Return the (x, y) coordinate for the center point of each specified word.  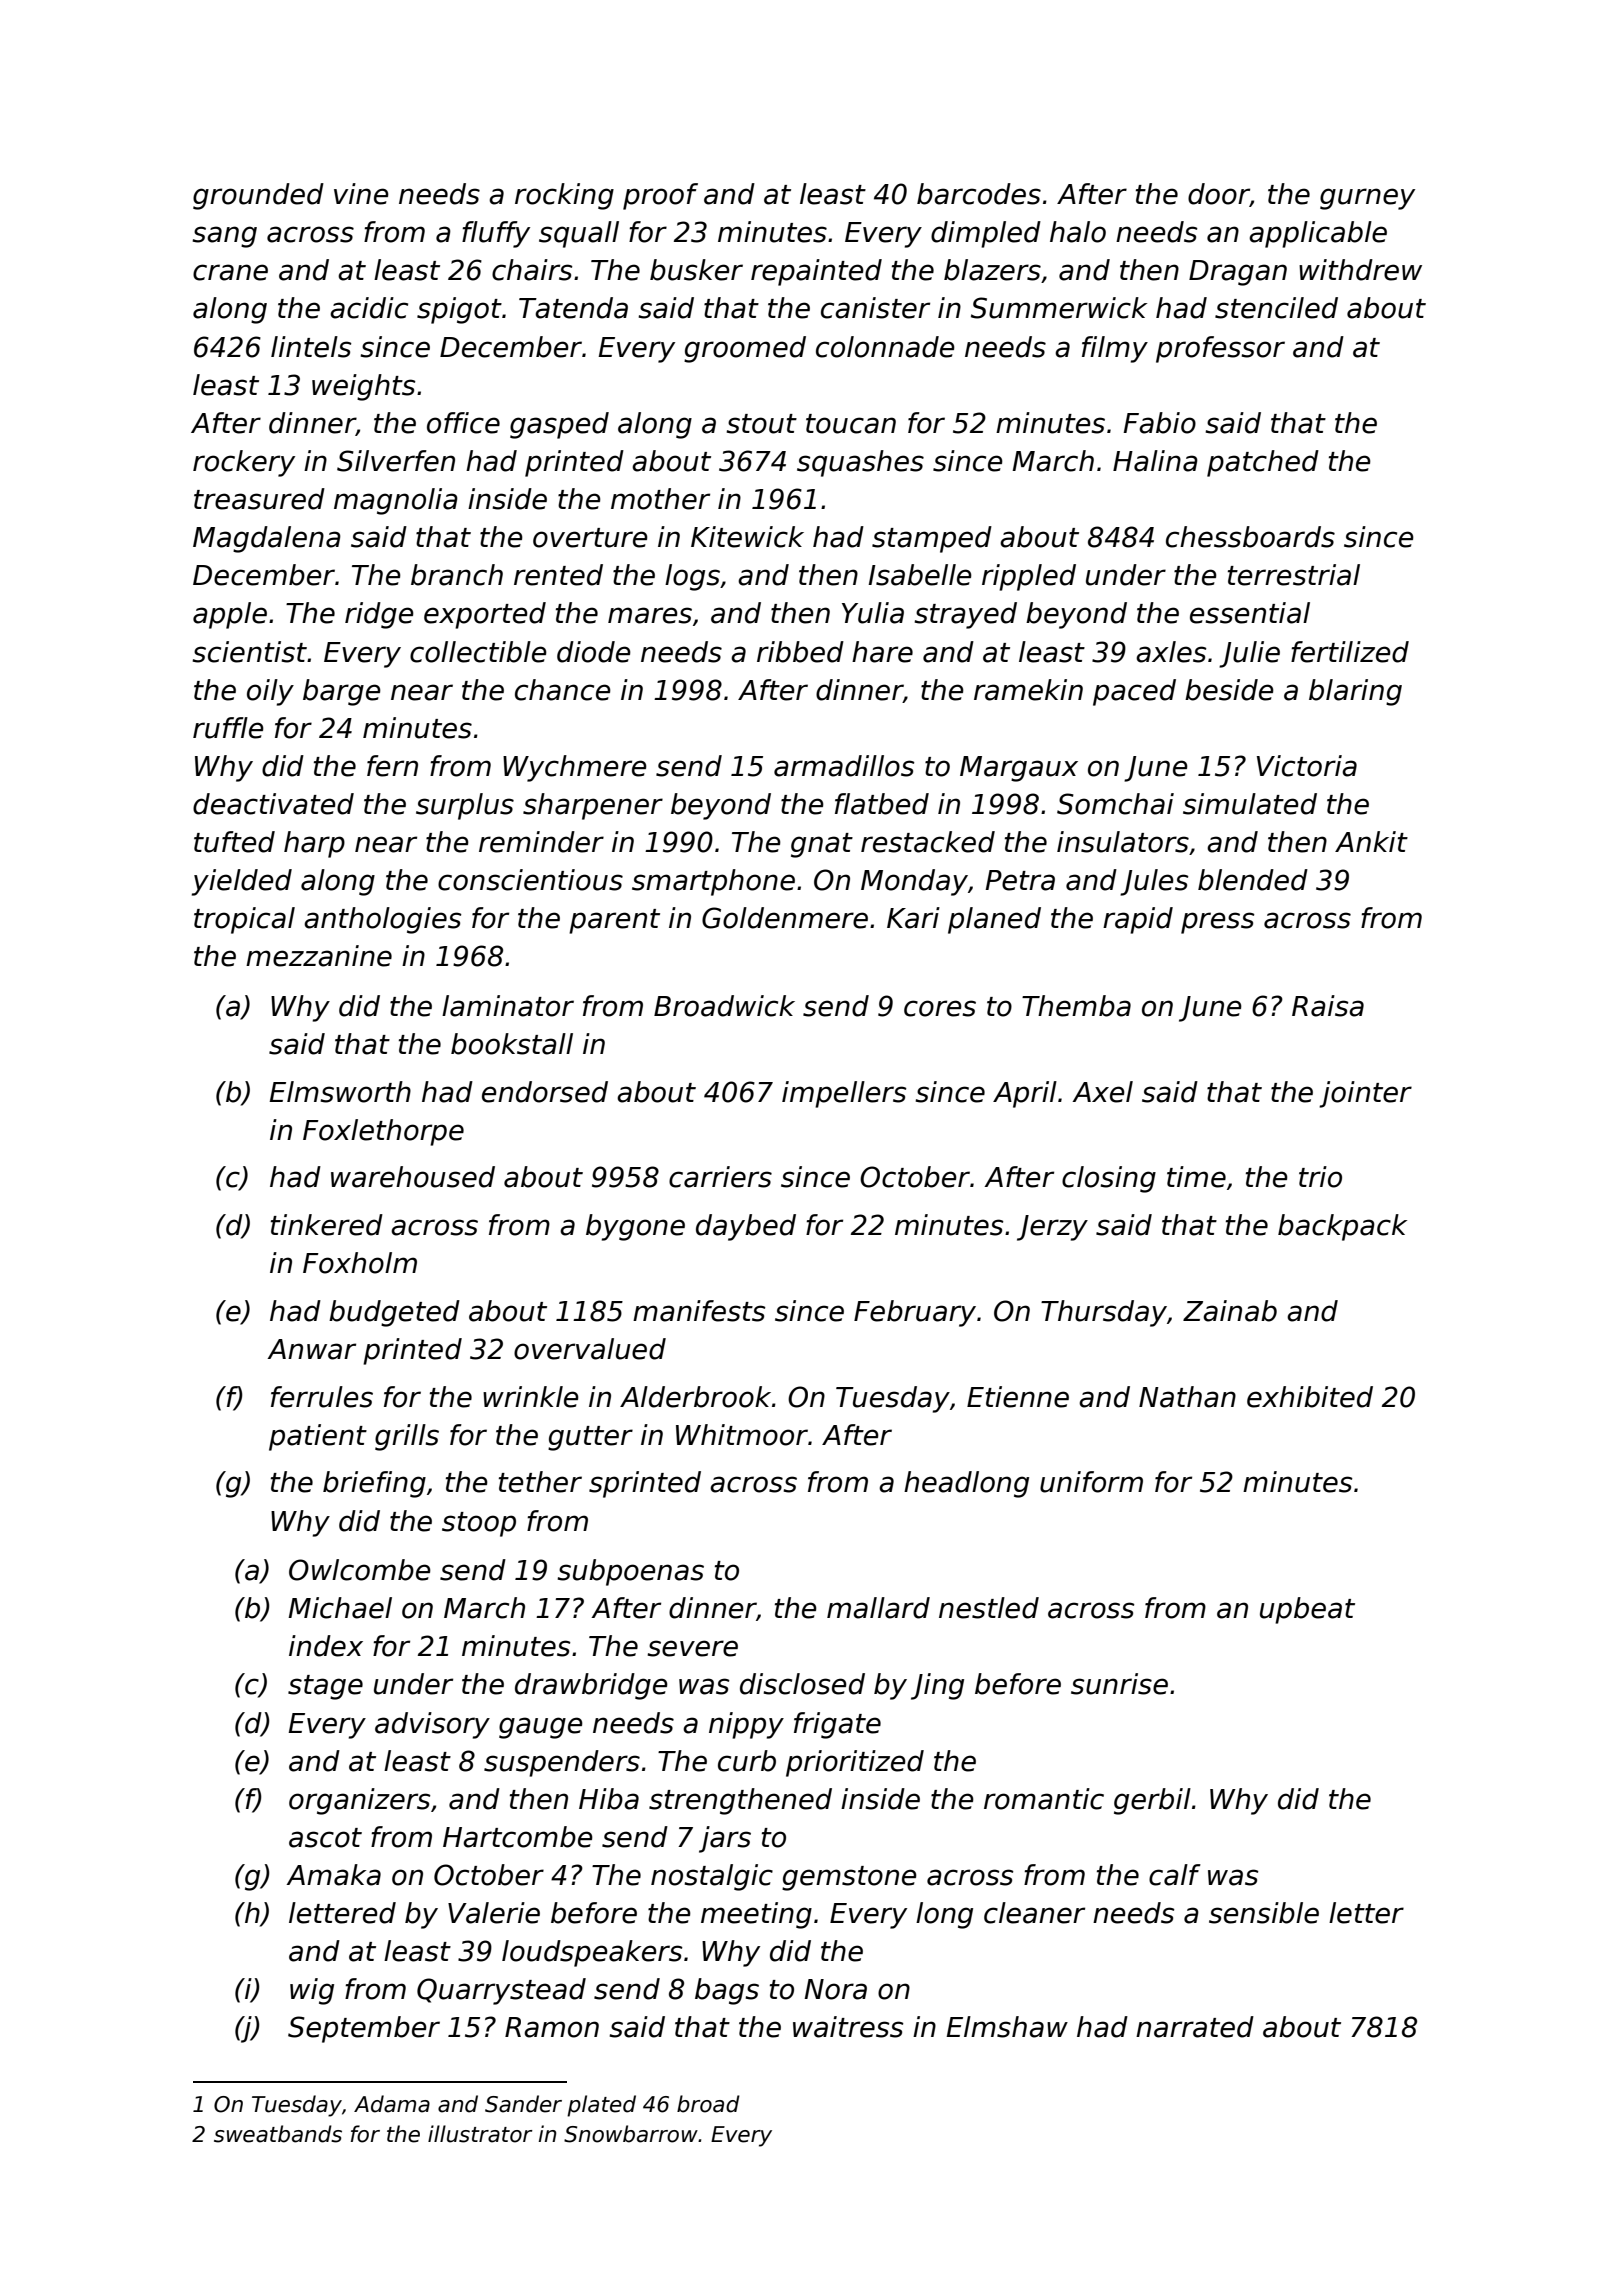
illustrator (480, 2134)
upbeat (1307, 1610)
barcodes (979, 194)
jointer (1365, 1094)
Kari (913, 918)
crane (230, 272)
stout (762, 424)
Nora (835, 1989)
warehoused (413, 1177)
